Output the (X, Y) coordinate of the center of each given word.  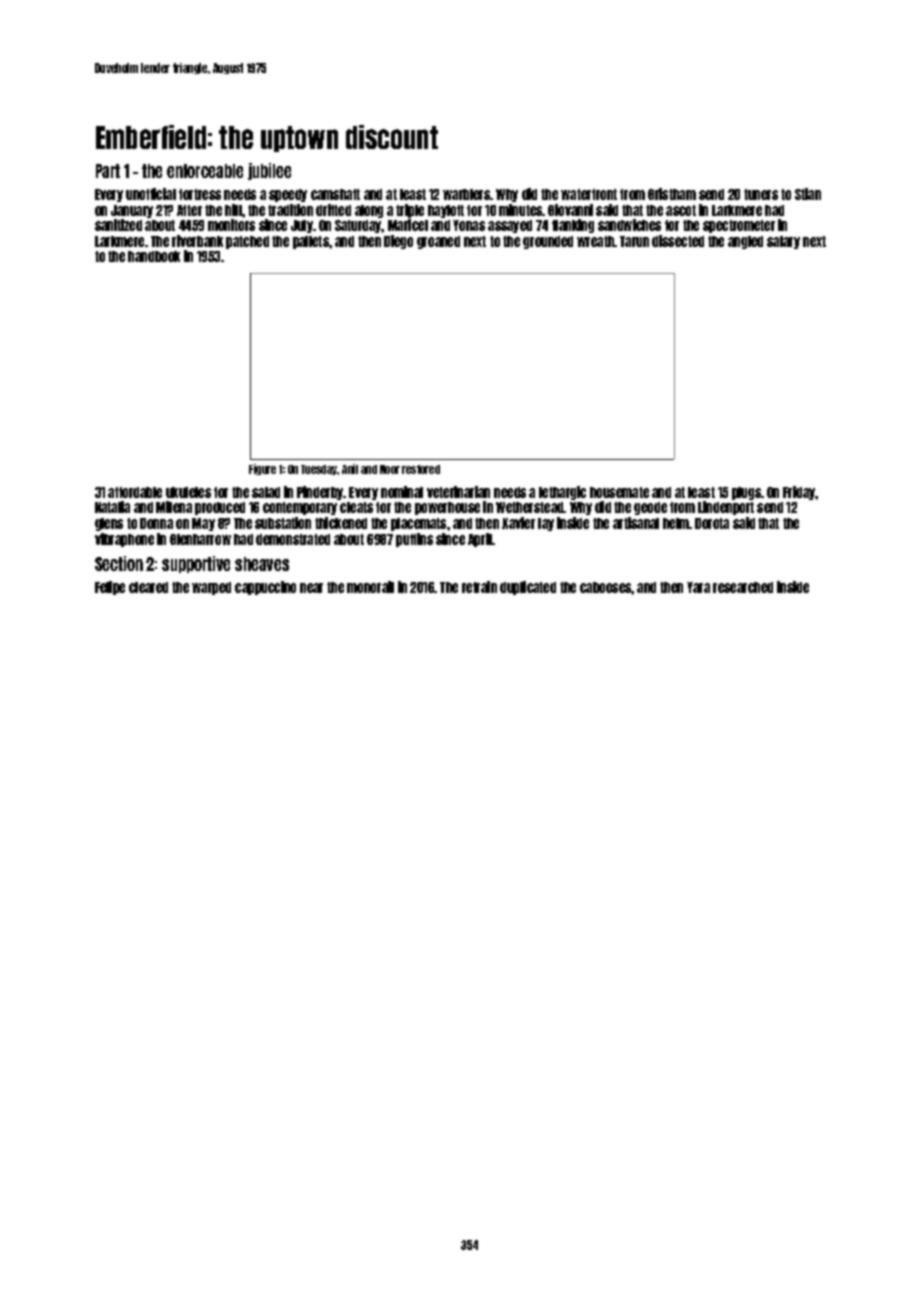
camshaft (335, 194)
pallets (311, 242)
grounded (548, 242)
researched (743, 587)
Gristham (672, 194)
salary (783, 242)
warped (211, 588)
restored (421, 469)
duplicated (528, 588)
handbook (154, 256)
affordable (135, 492)
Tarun (634, 241)
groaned (438, 242)
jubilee (269, 171)
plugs (746, 493)
